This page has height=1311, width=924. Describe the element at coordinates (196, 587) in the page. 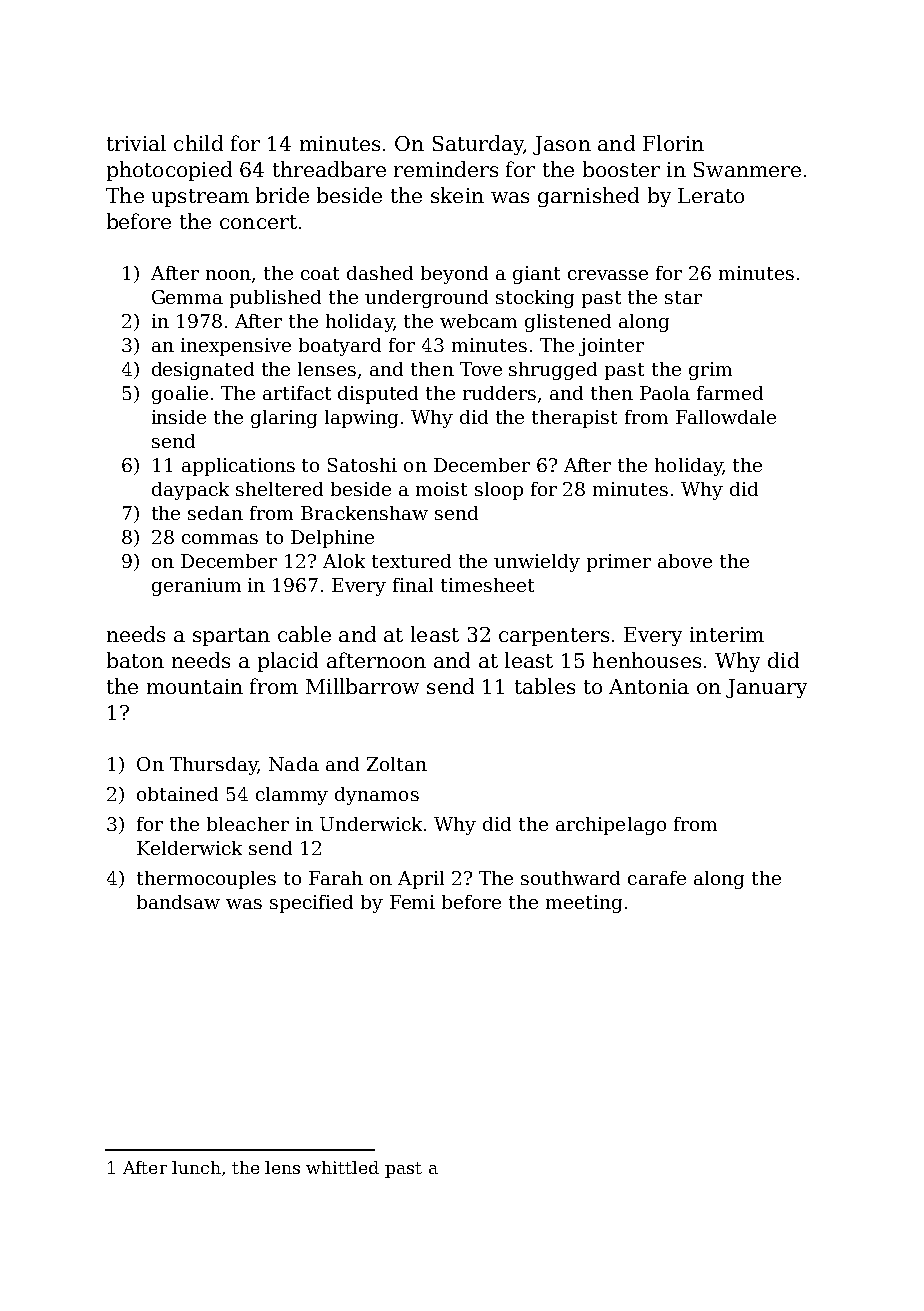

I see `geranium` at that location.
